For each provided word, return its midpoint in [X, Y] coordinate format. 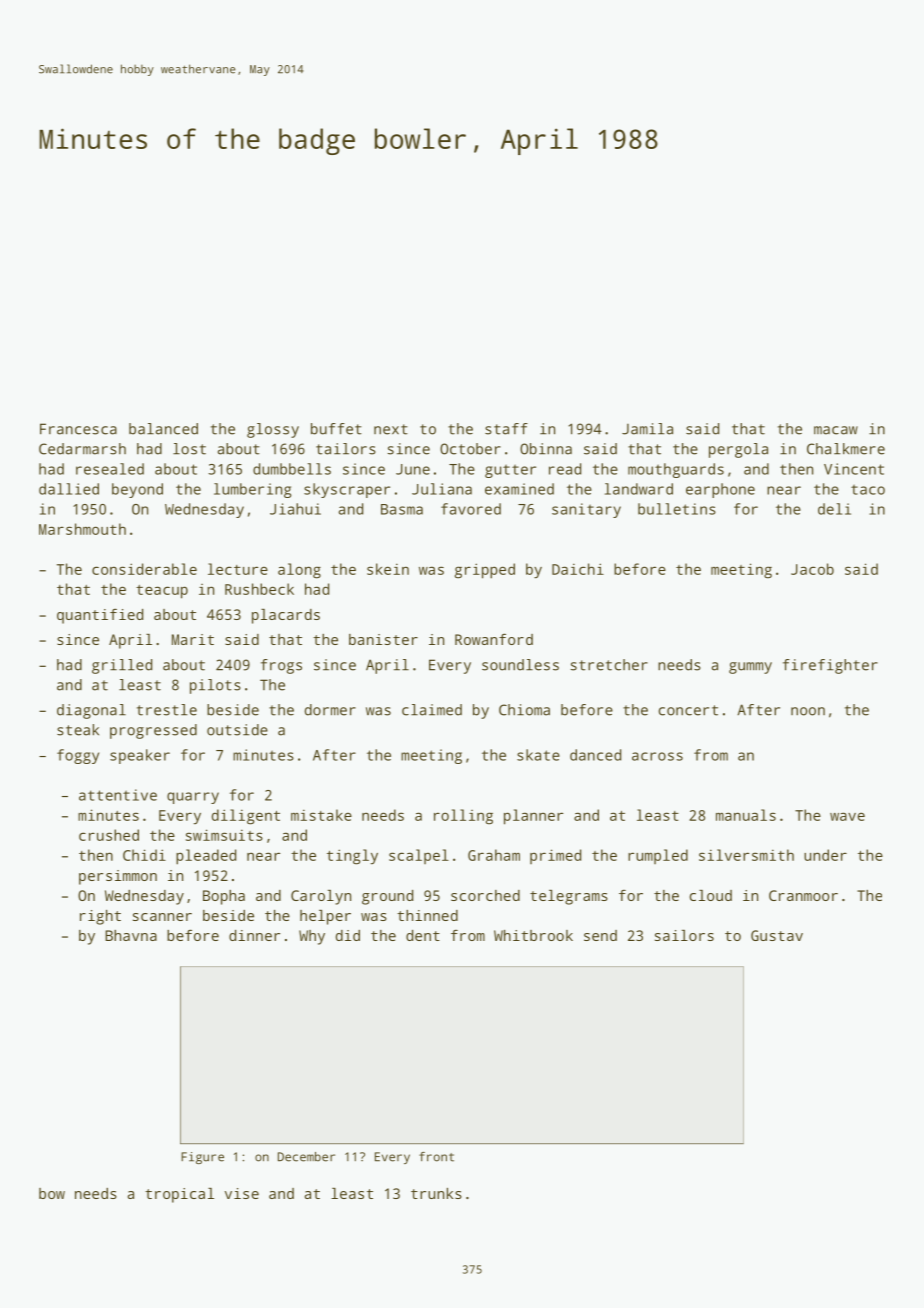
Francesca [78, 429]
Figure [202, 1158]
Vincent [854, 469]
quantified [100, 616]
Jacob [812, 569]
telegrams [569, 897]
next [391, 429]
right [100, 917]
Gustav [777, 935]
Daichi [578, 569]
